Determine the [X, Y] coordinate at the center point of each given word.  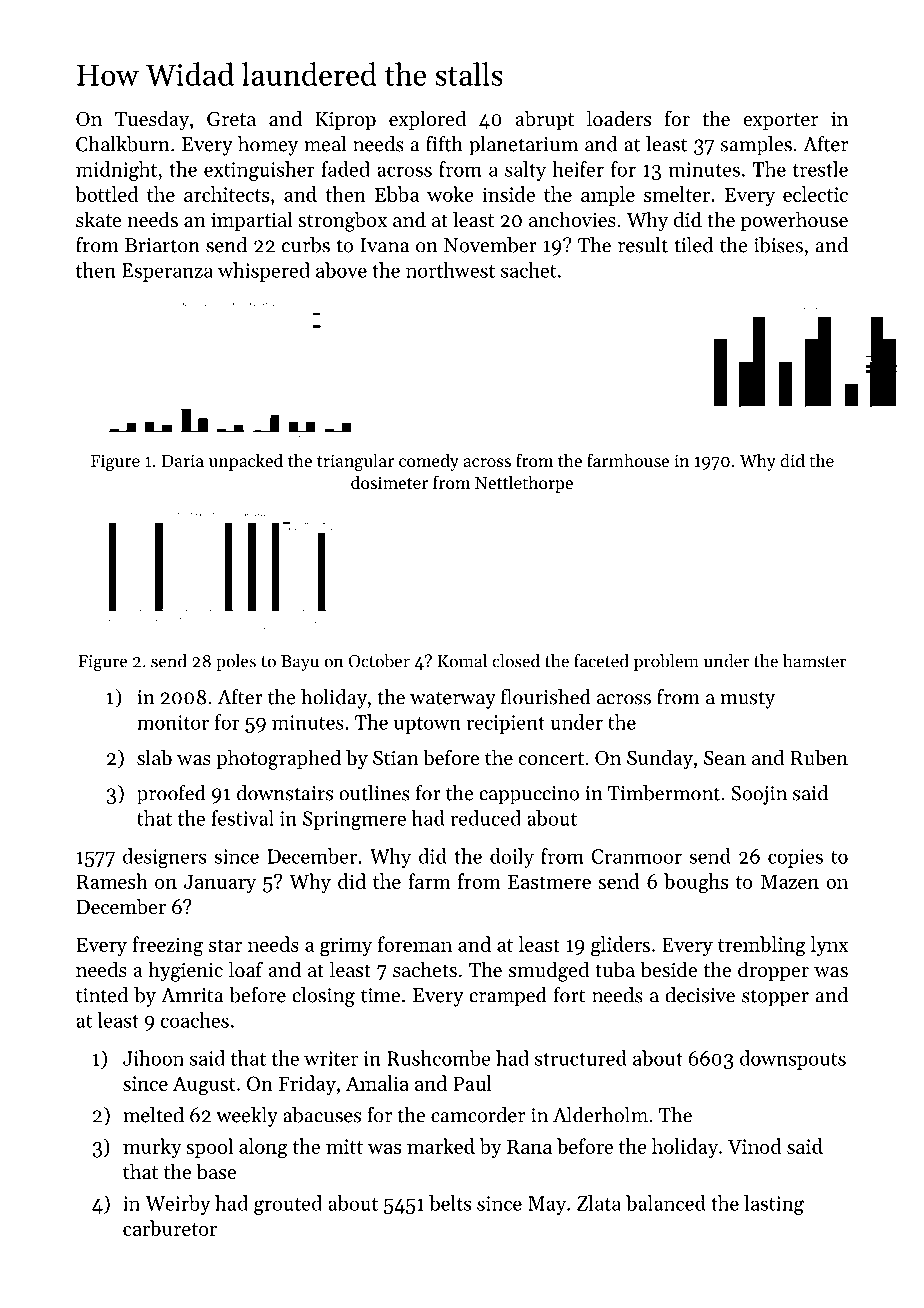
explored [427, 120]
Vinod [755, 1146]
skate [99, 219]
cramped [508, 997]
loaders [619, 118]
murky [152, 1148]
